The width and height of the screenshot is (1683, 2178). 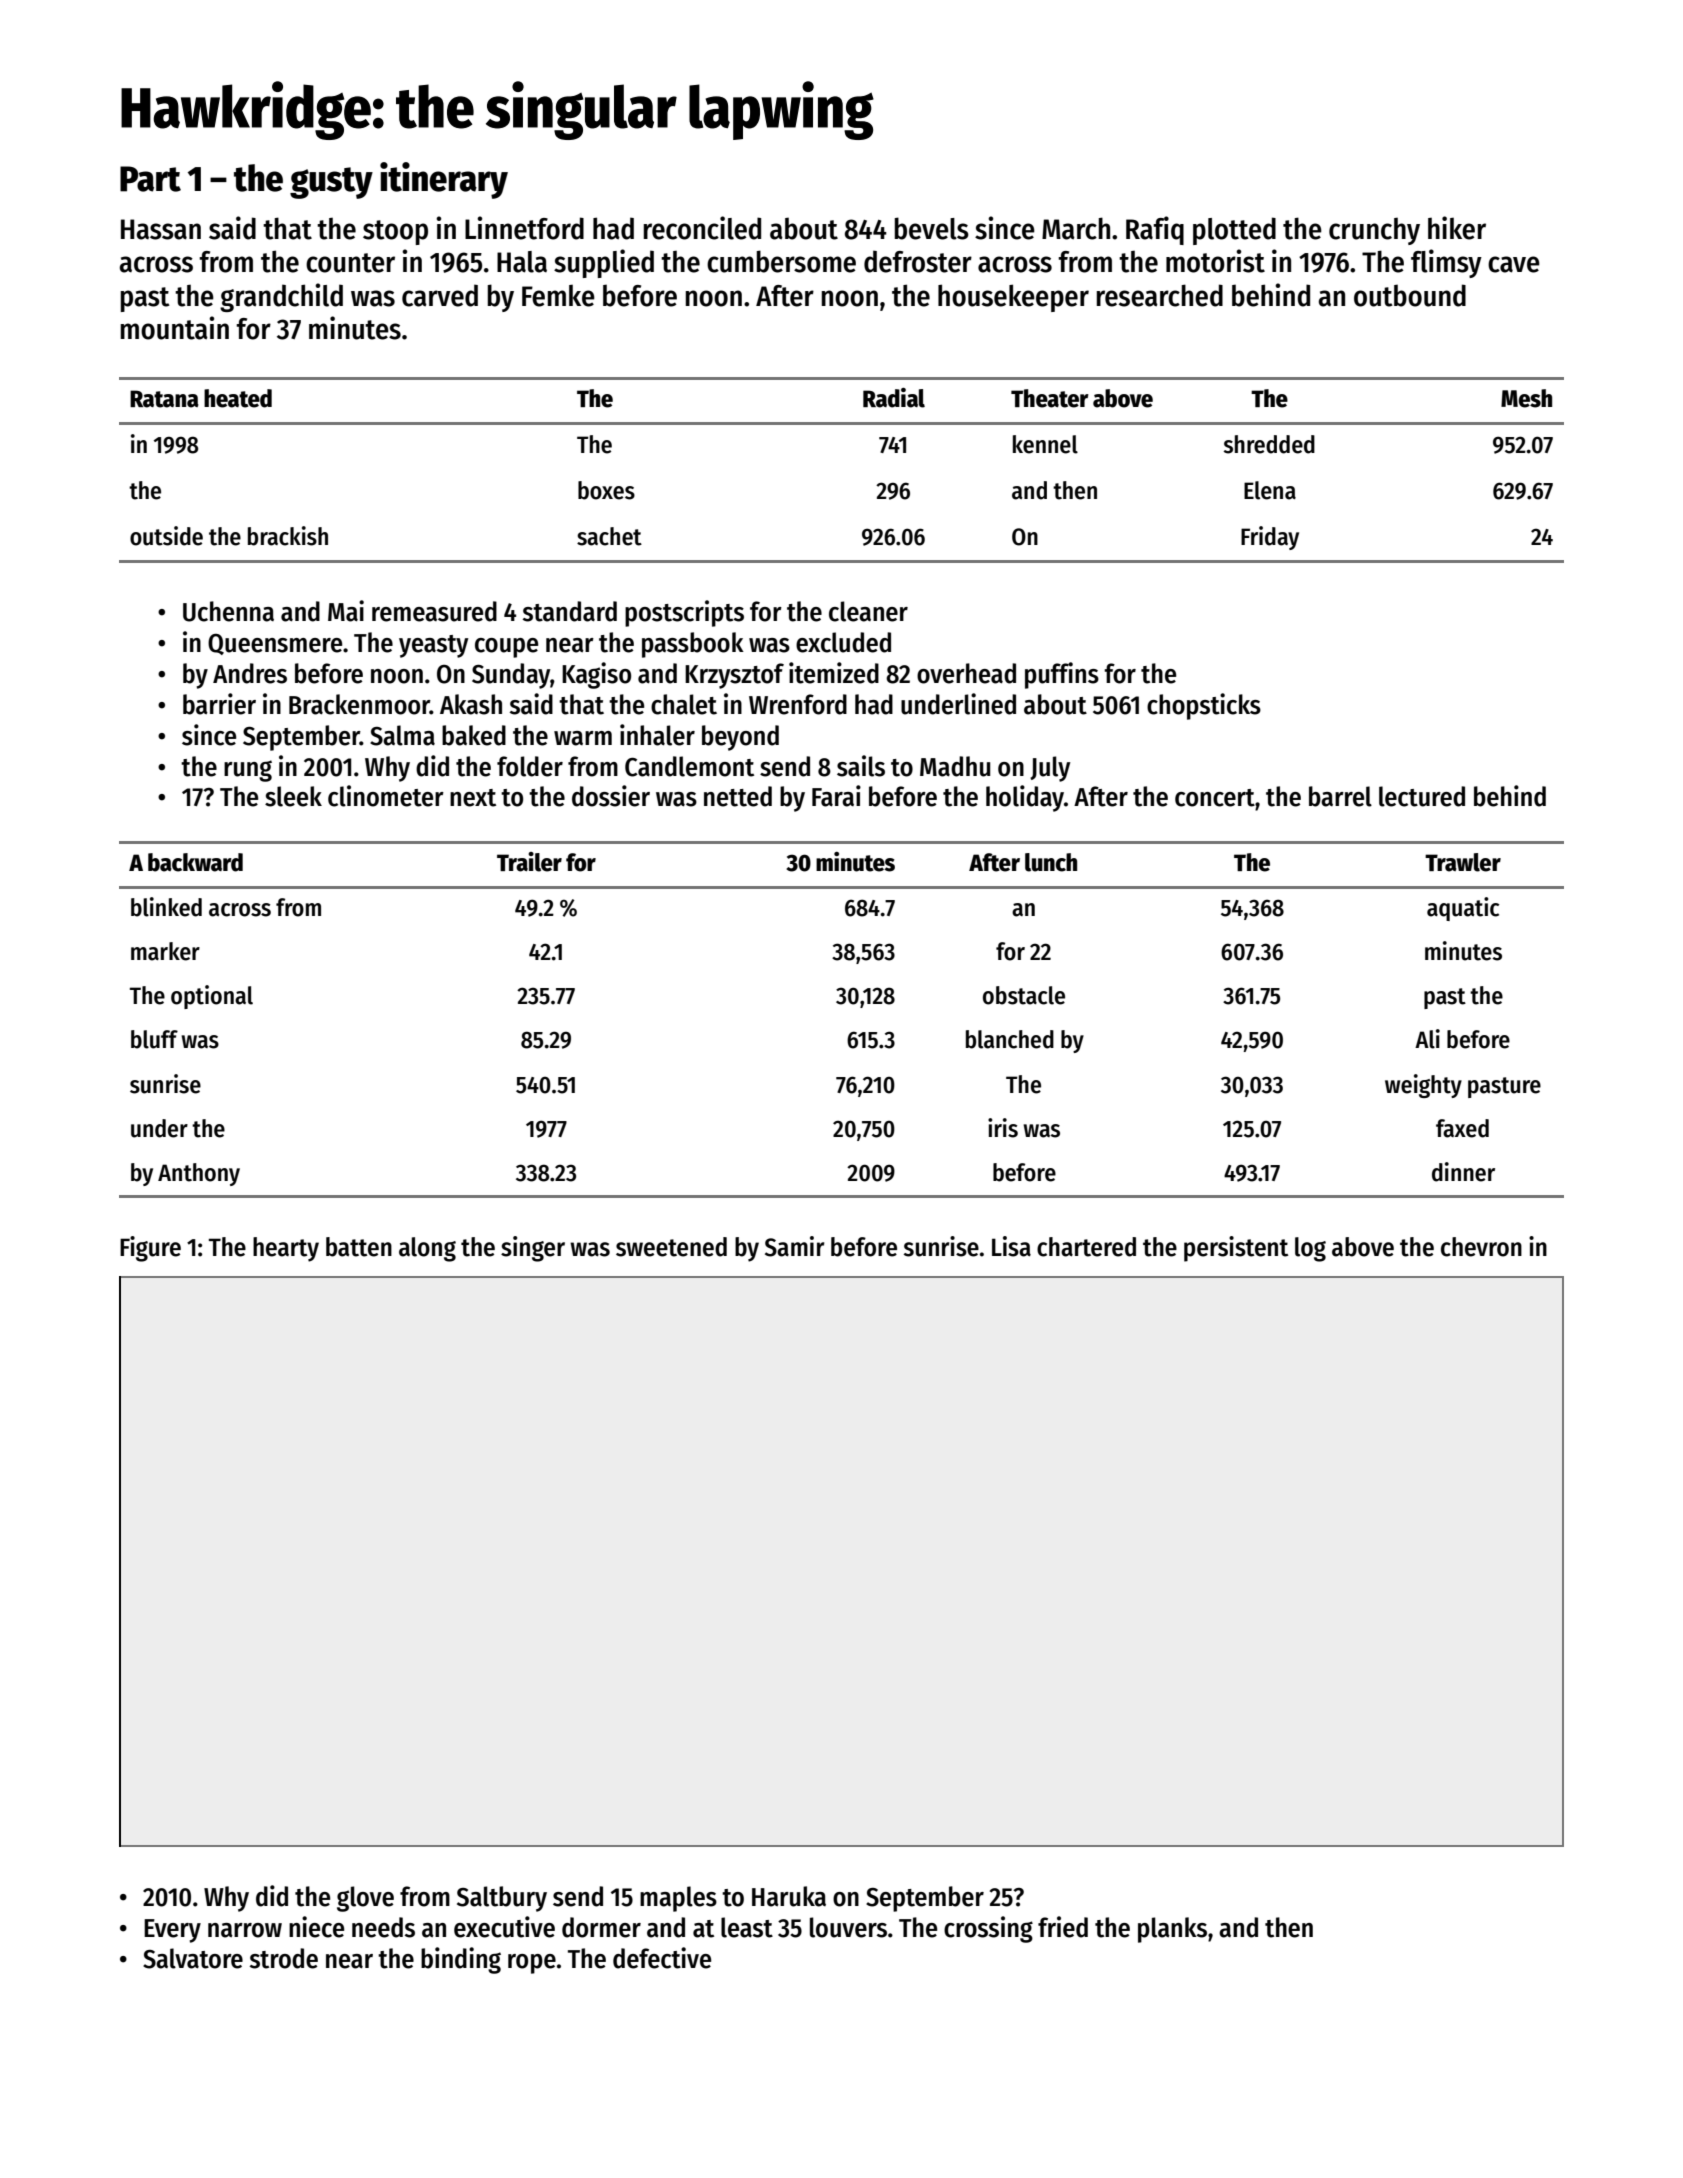 I want to click on crunchy, so click(x=1374, y=231).
